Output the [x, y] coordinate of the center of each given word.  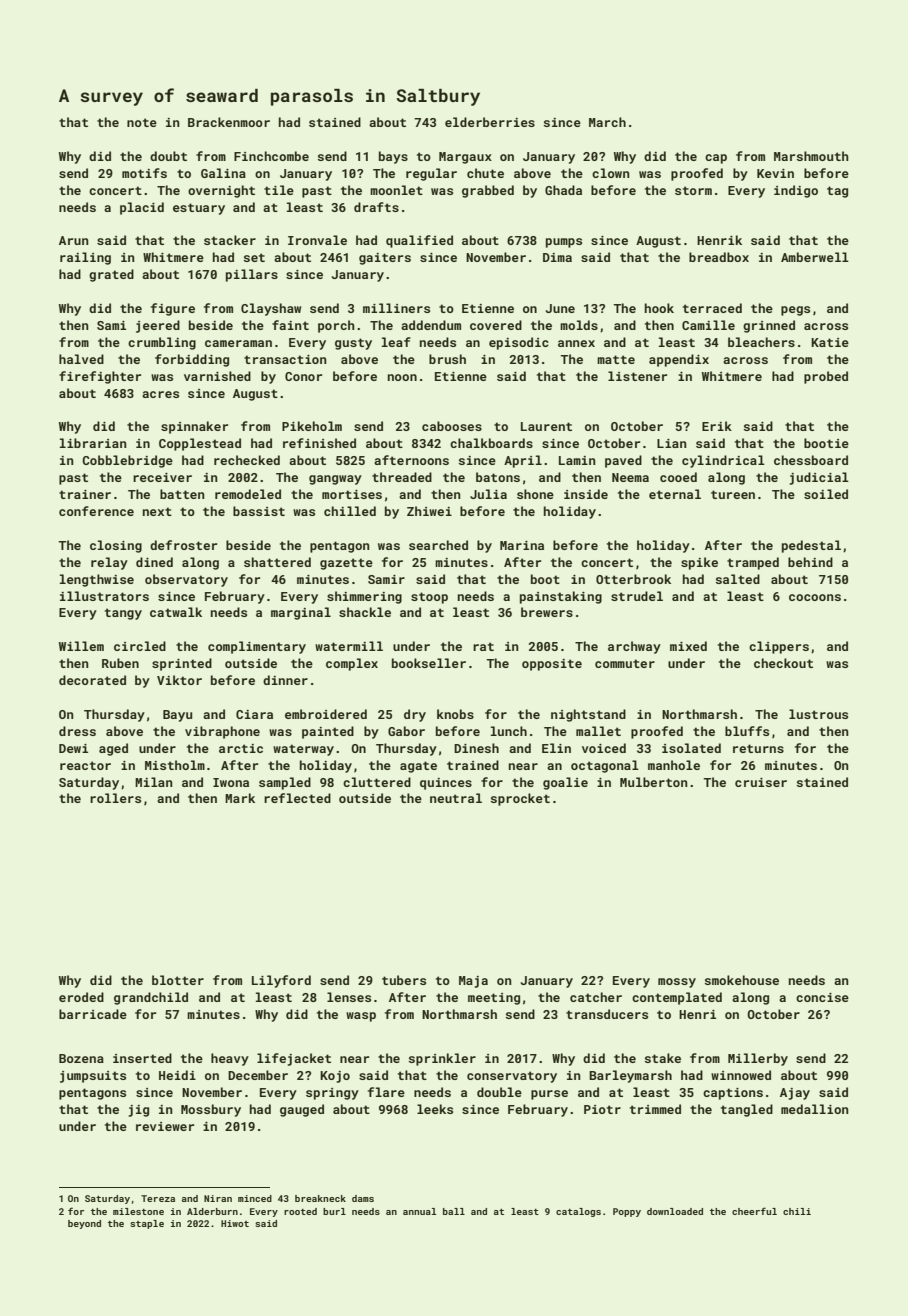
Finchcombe [271, 156]
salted [738, 579]
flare [386, 1092]
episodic [519, 343]
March [607, 122]
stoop [429, 598]
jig [139, 1111]
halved [81, 359]
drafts [376, 207]
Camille [708, 325]
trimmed [655, 1109]
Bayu [177, 716]
